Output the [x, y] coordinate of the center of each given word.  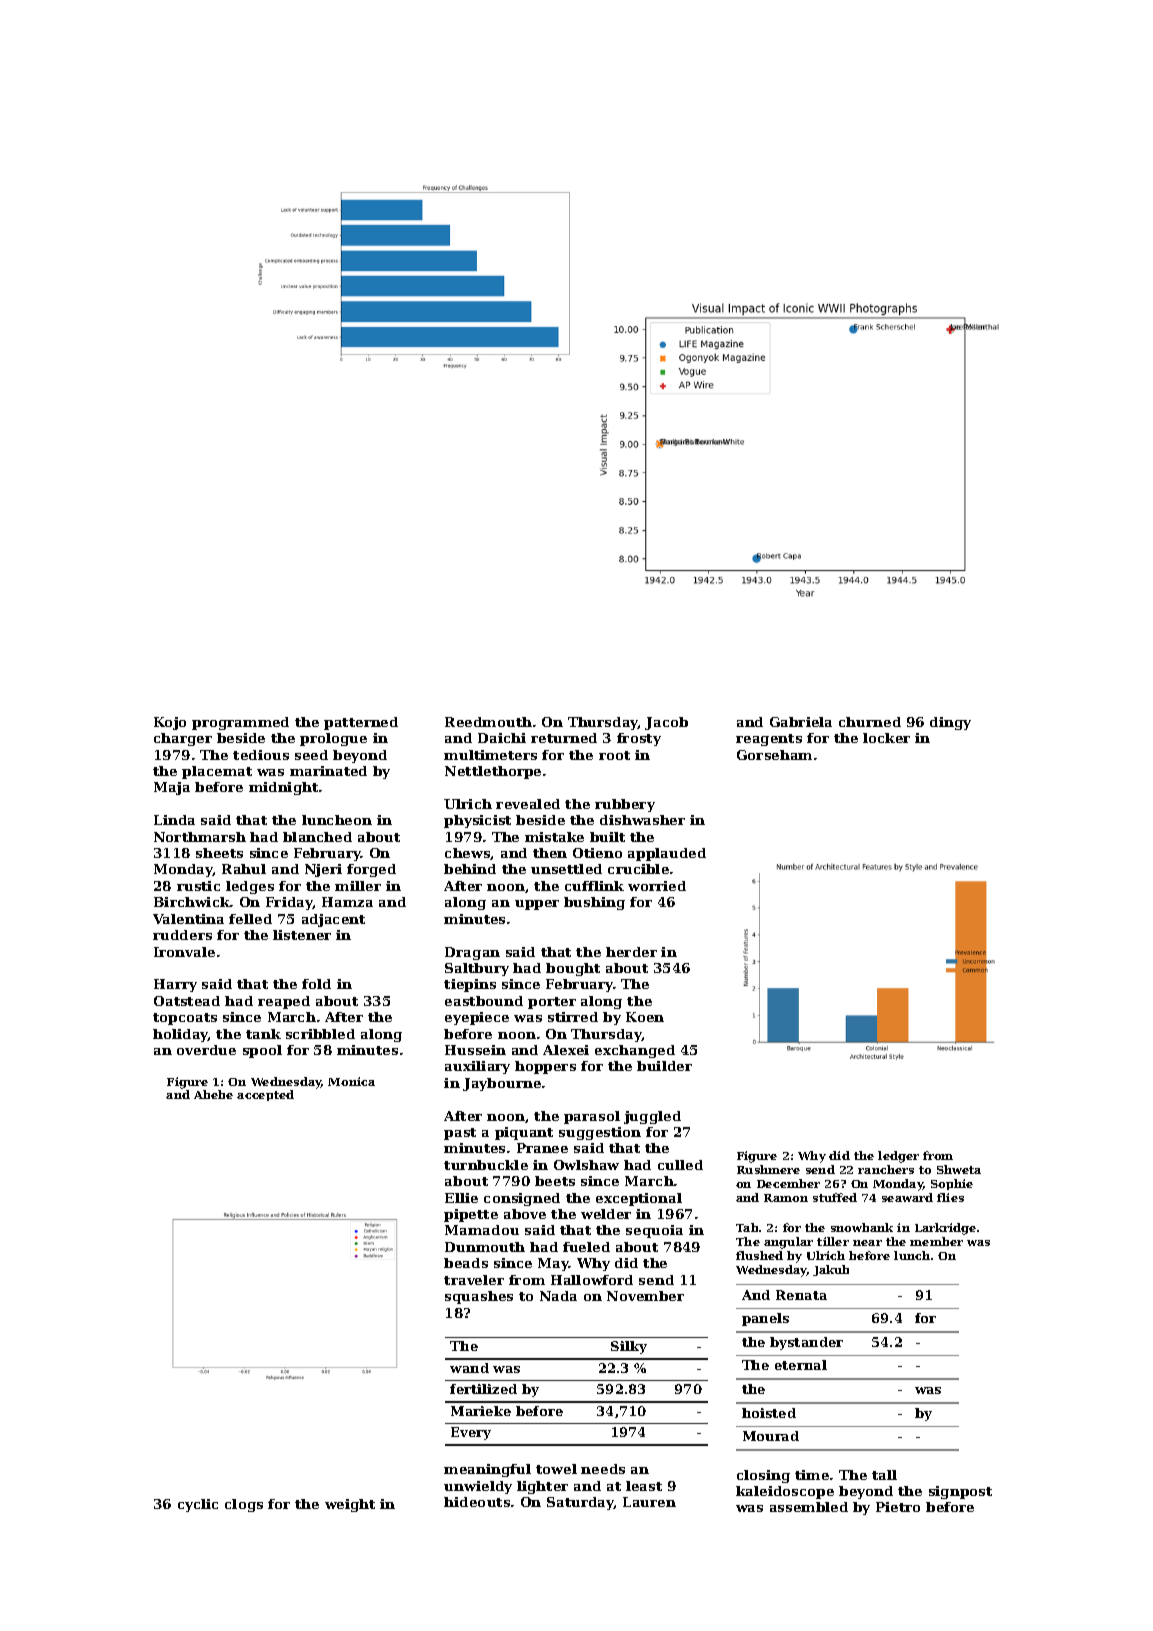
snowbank [862, 1227]
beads [466, 1263]
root [614, 755]
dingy [950, 723]
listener [302, 935]
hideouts [477, 1502]
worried [657, 886]
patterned [361, 723]
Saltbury [477, 969]
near [867, 1243]
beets [555, 1181]
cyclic [198, 1505]
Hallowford [592, 1280]
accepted [265, 1095]
